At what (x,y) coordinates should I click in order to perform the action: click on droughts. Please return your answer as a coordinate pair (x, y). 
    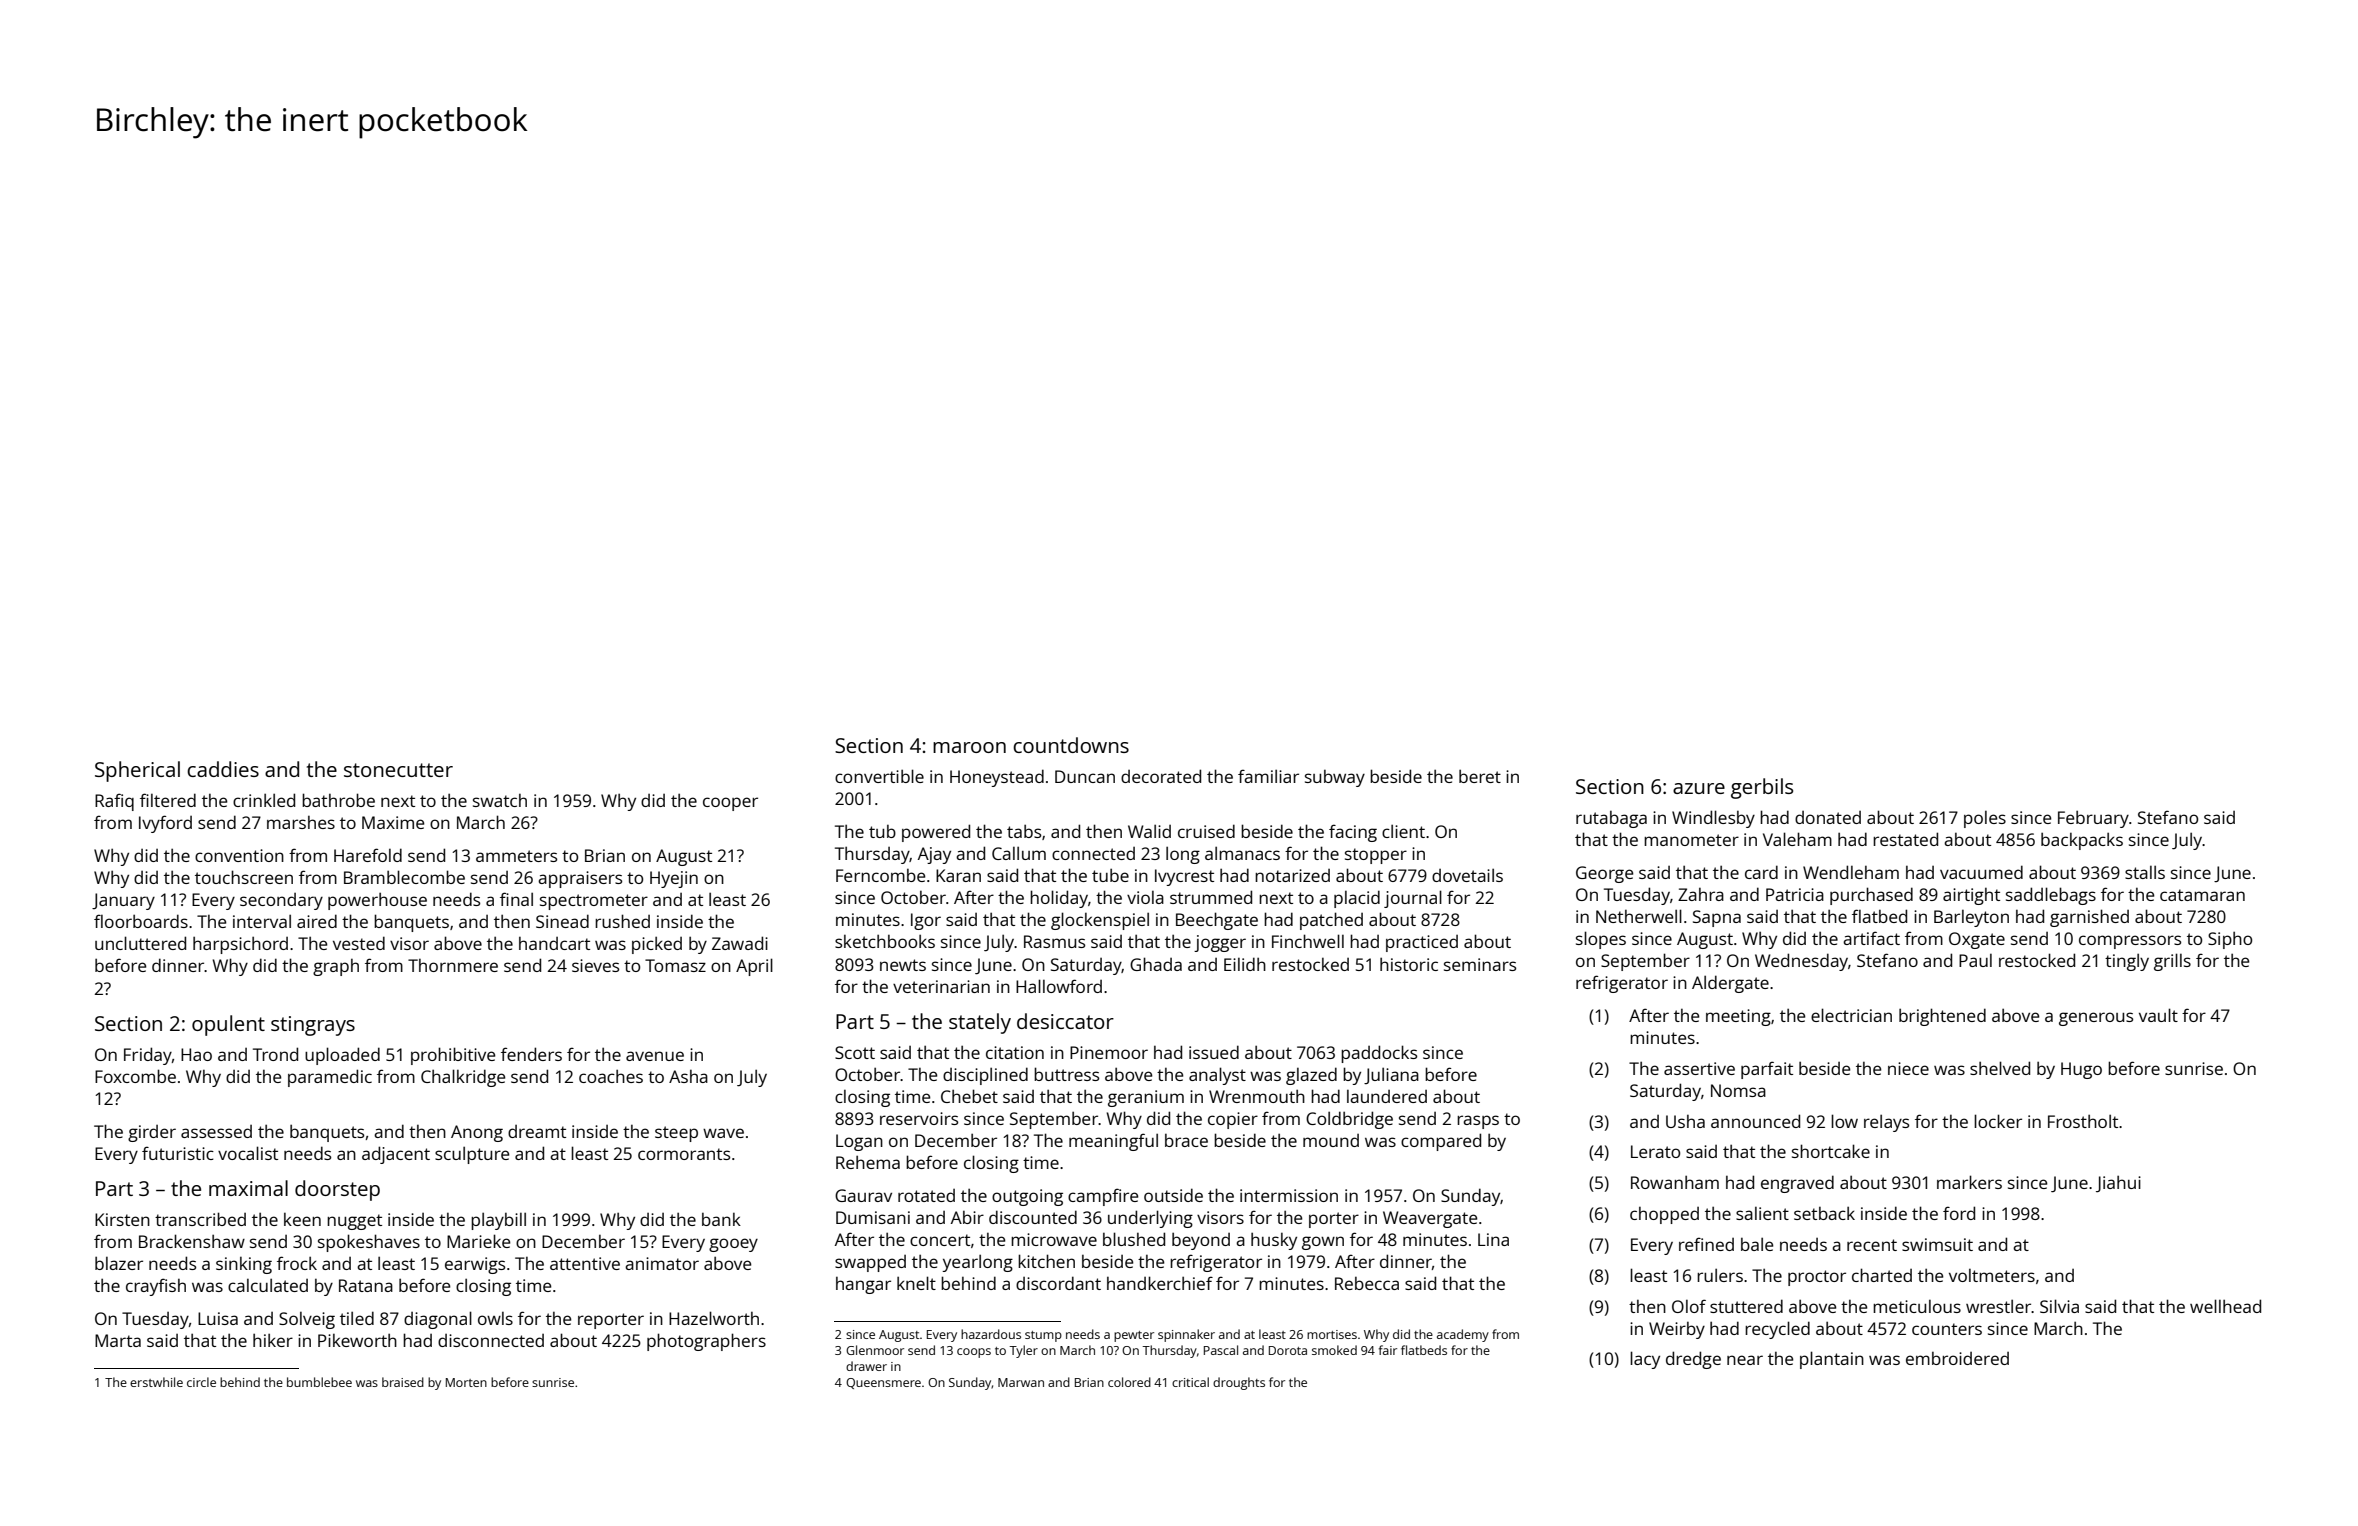
    Looking at the image, I should click on (1239, 1383).
